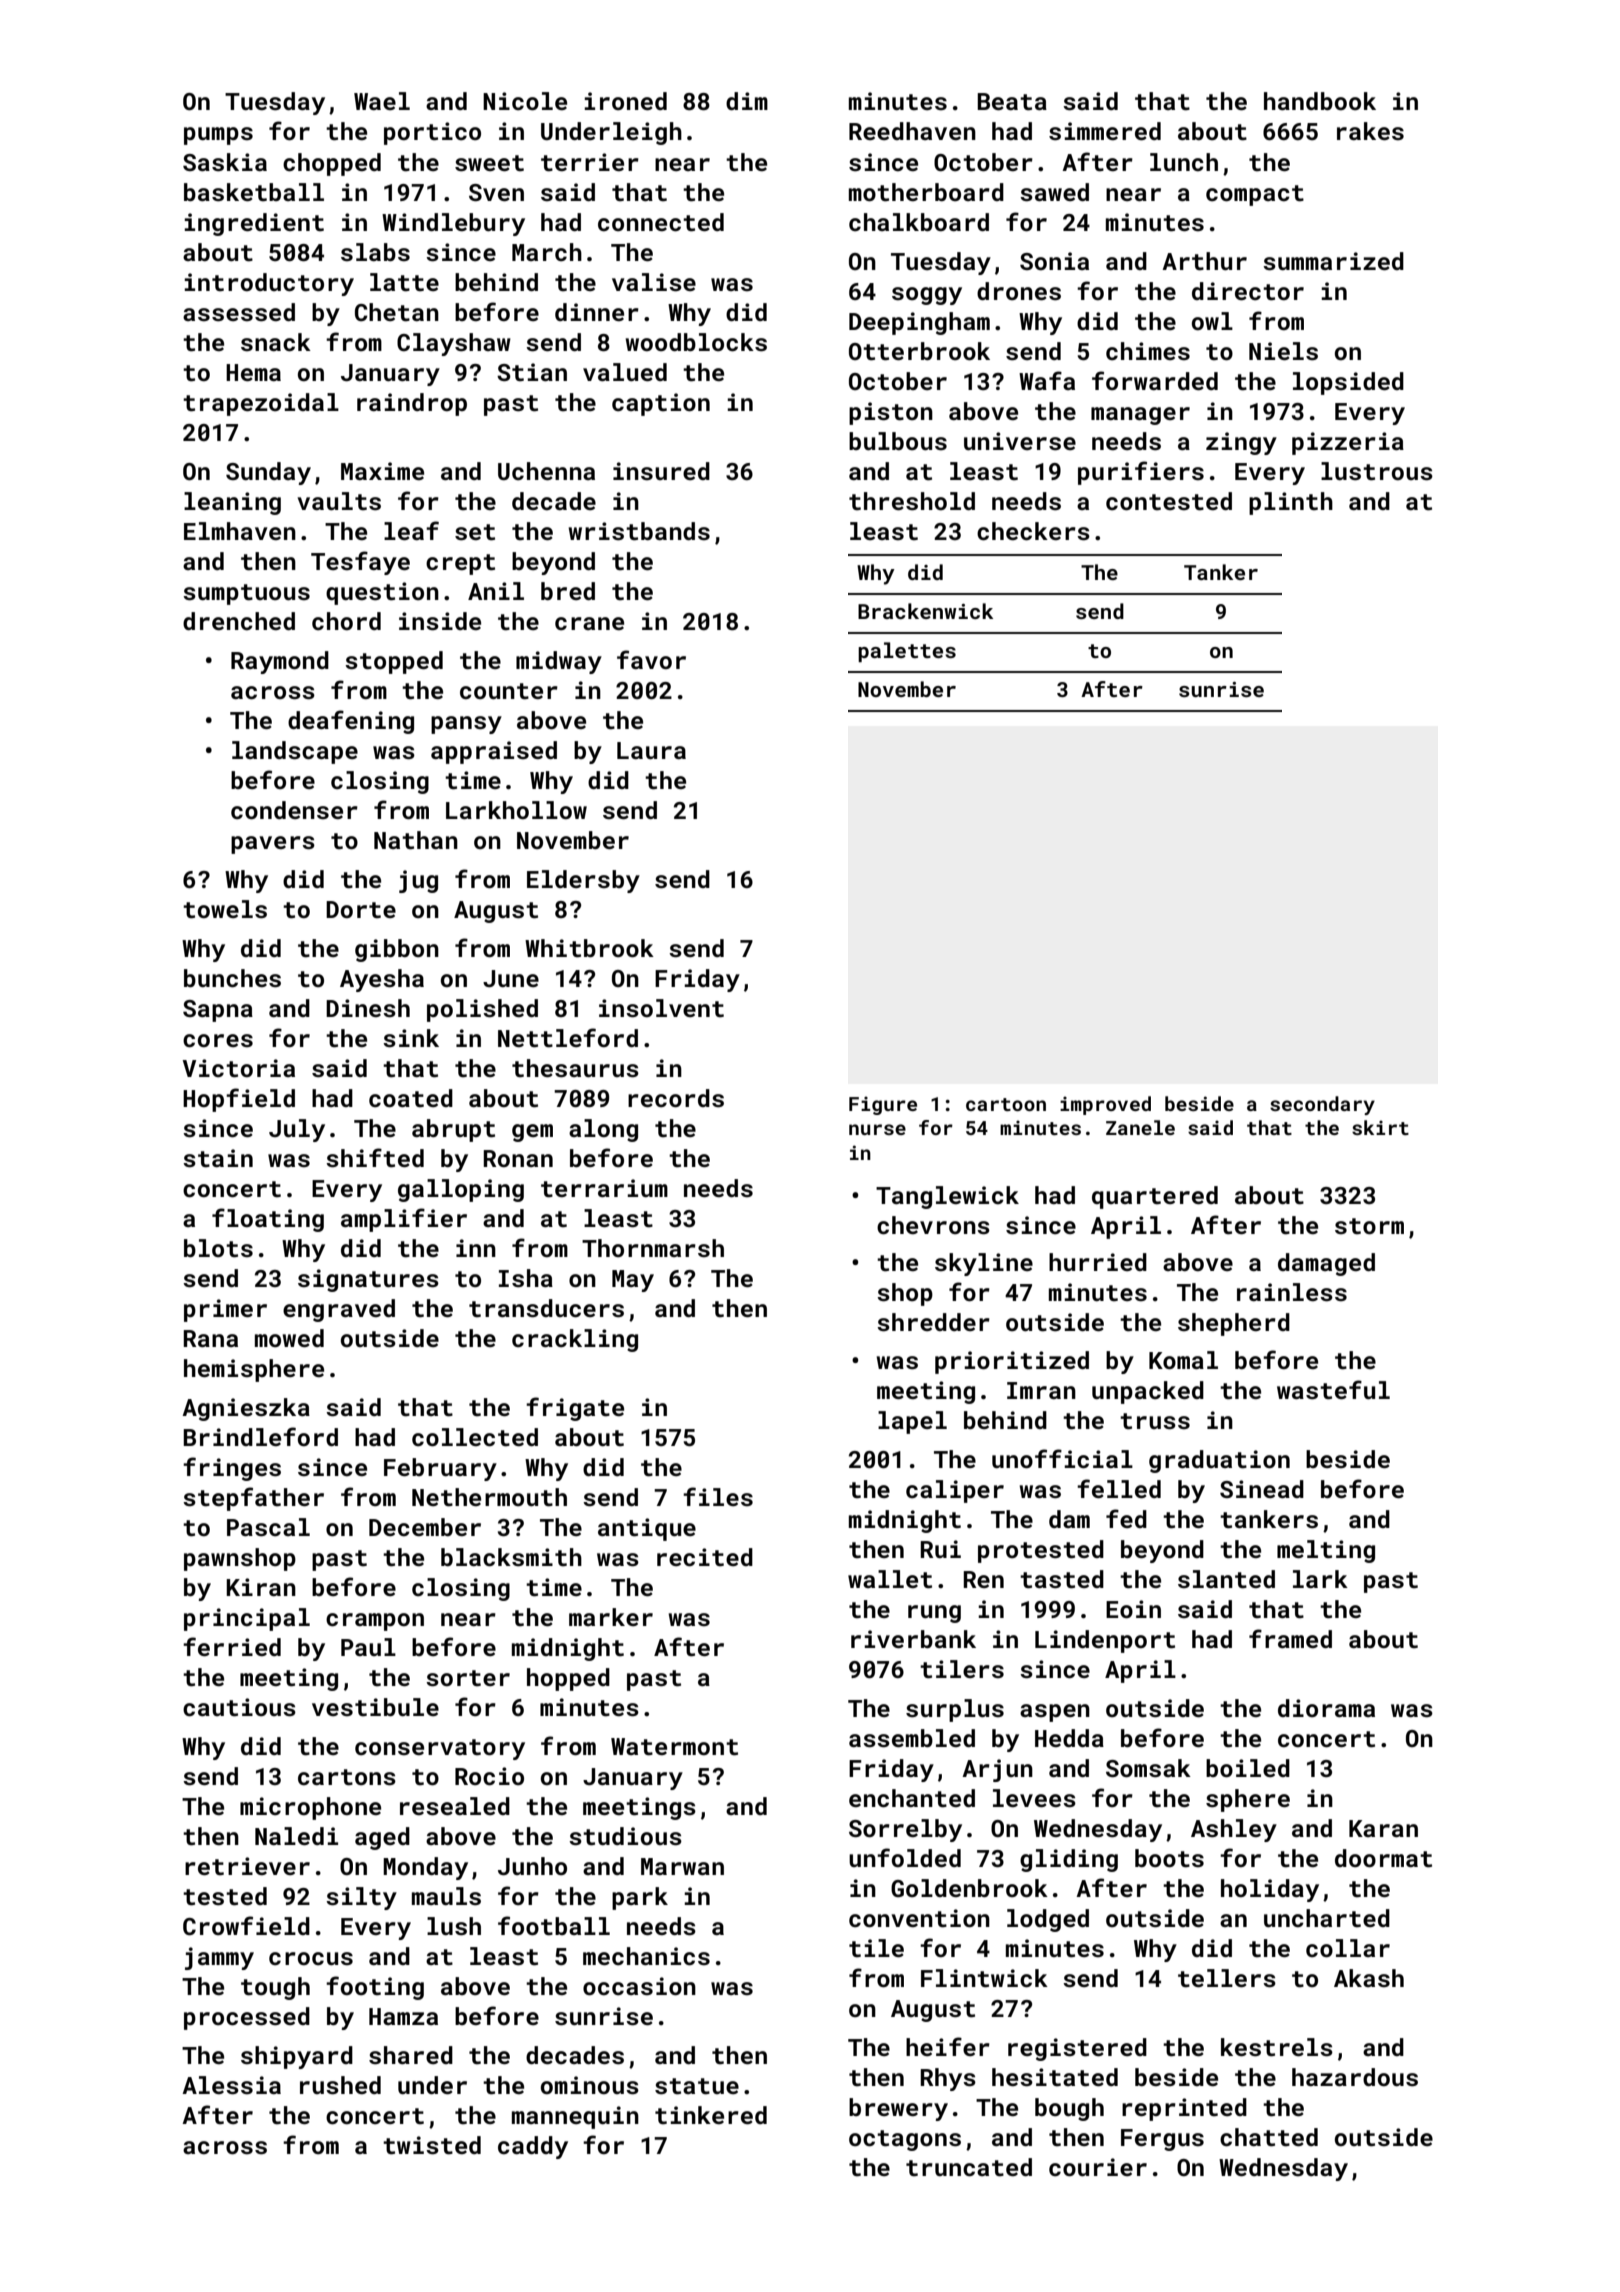  Describe the element at coordinates (653, 1248) in the page. I see `Thornmarsh` at that location.
